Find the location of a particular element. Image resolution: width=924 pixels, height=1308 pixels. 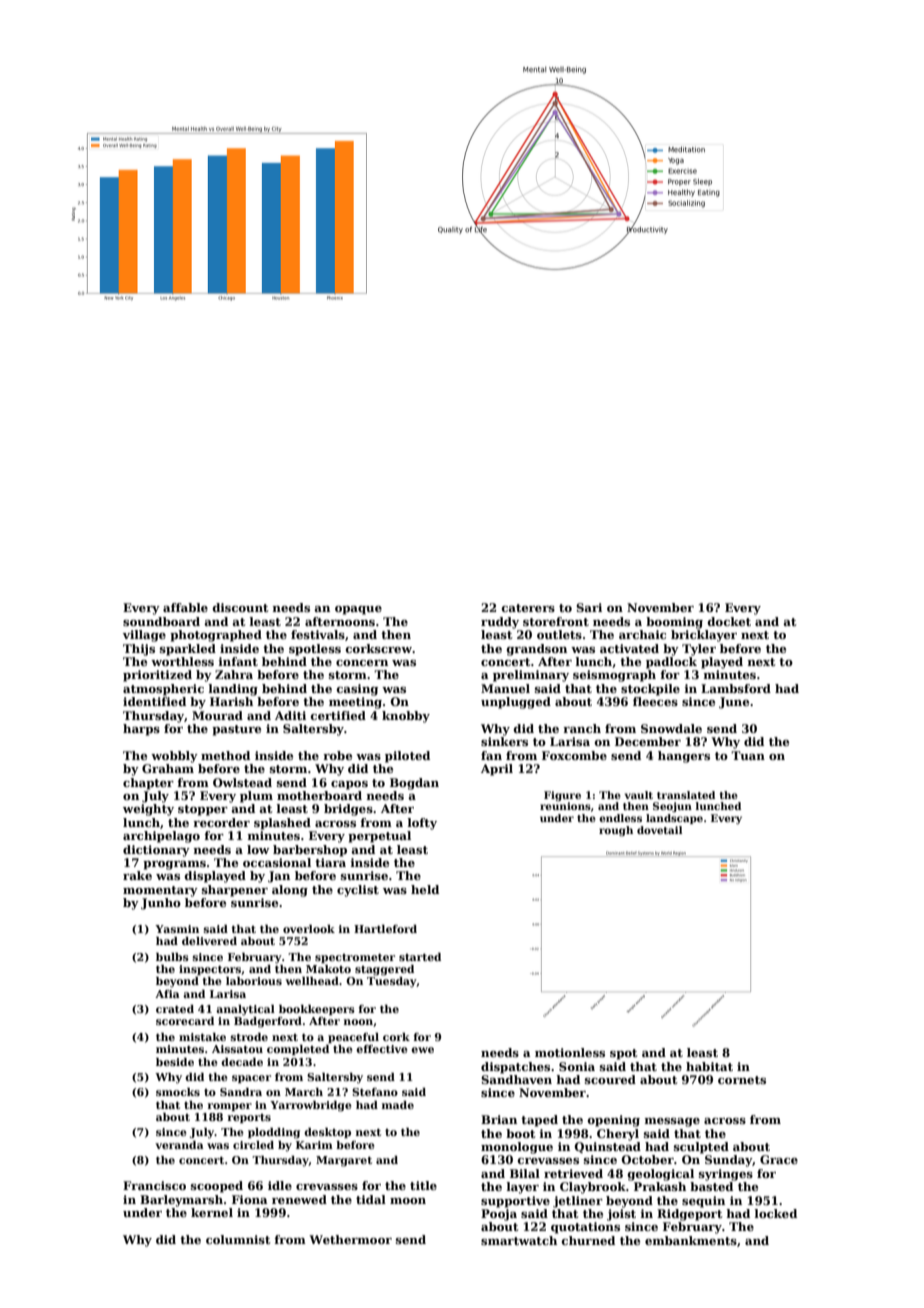

veranda is located at coordinates (179, 1145).
